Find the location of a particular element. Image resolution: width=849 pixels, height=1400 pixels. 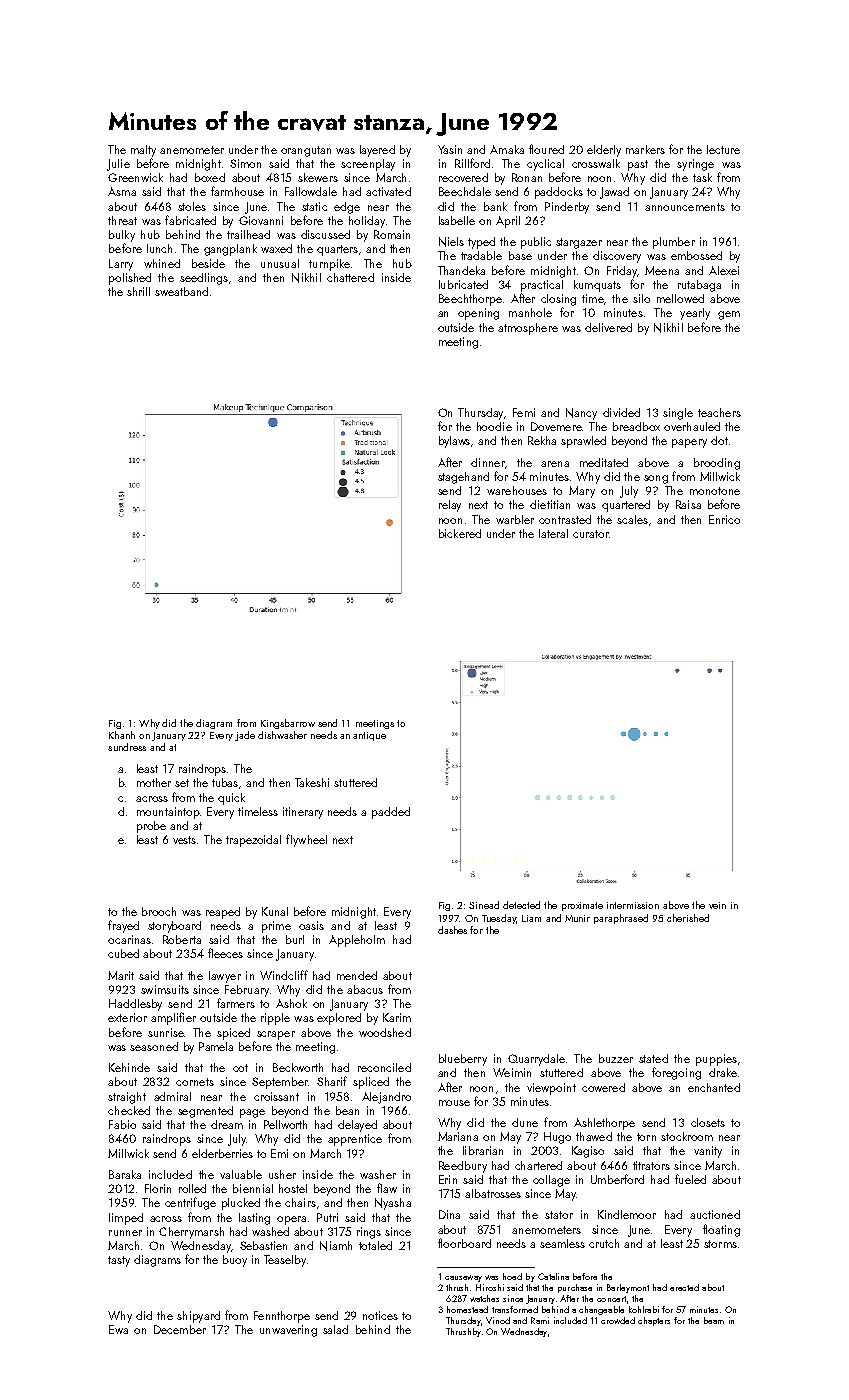

padded is located at coordinates (391, 813).
